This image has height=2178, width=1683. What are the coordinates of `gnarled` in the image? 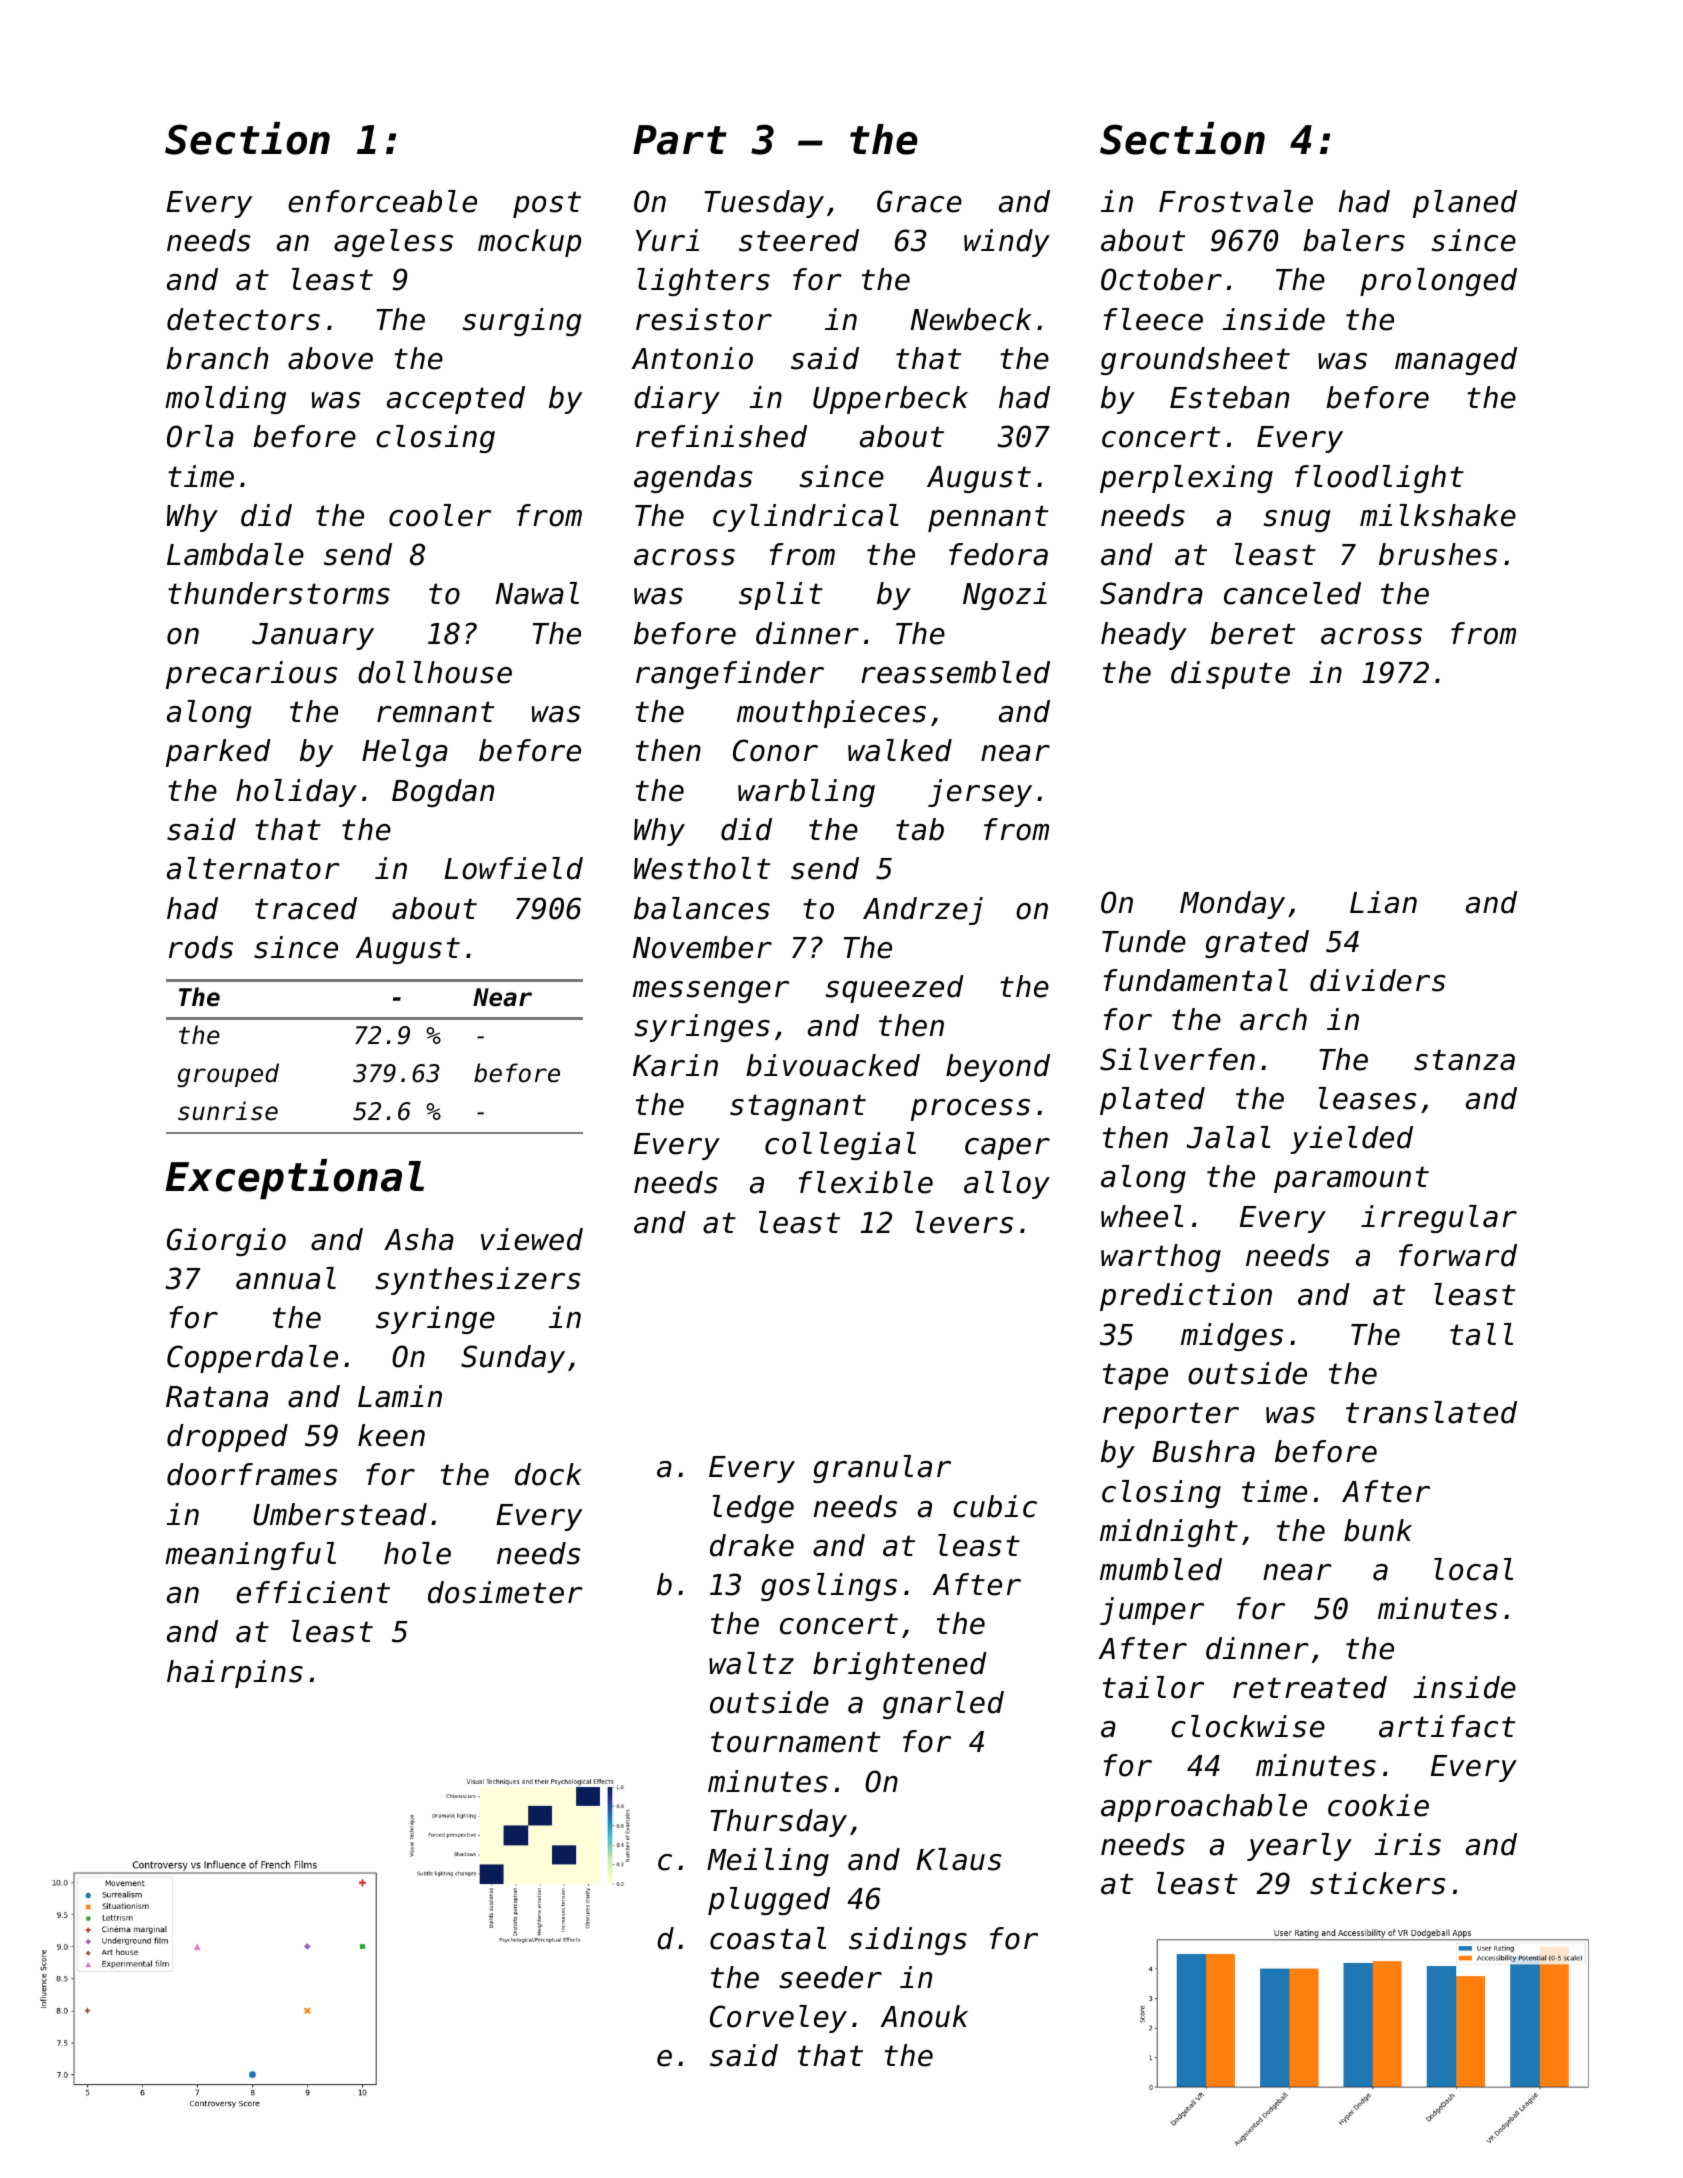 It's located at (943, 1705).
